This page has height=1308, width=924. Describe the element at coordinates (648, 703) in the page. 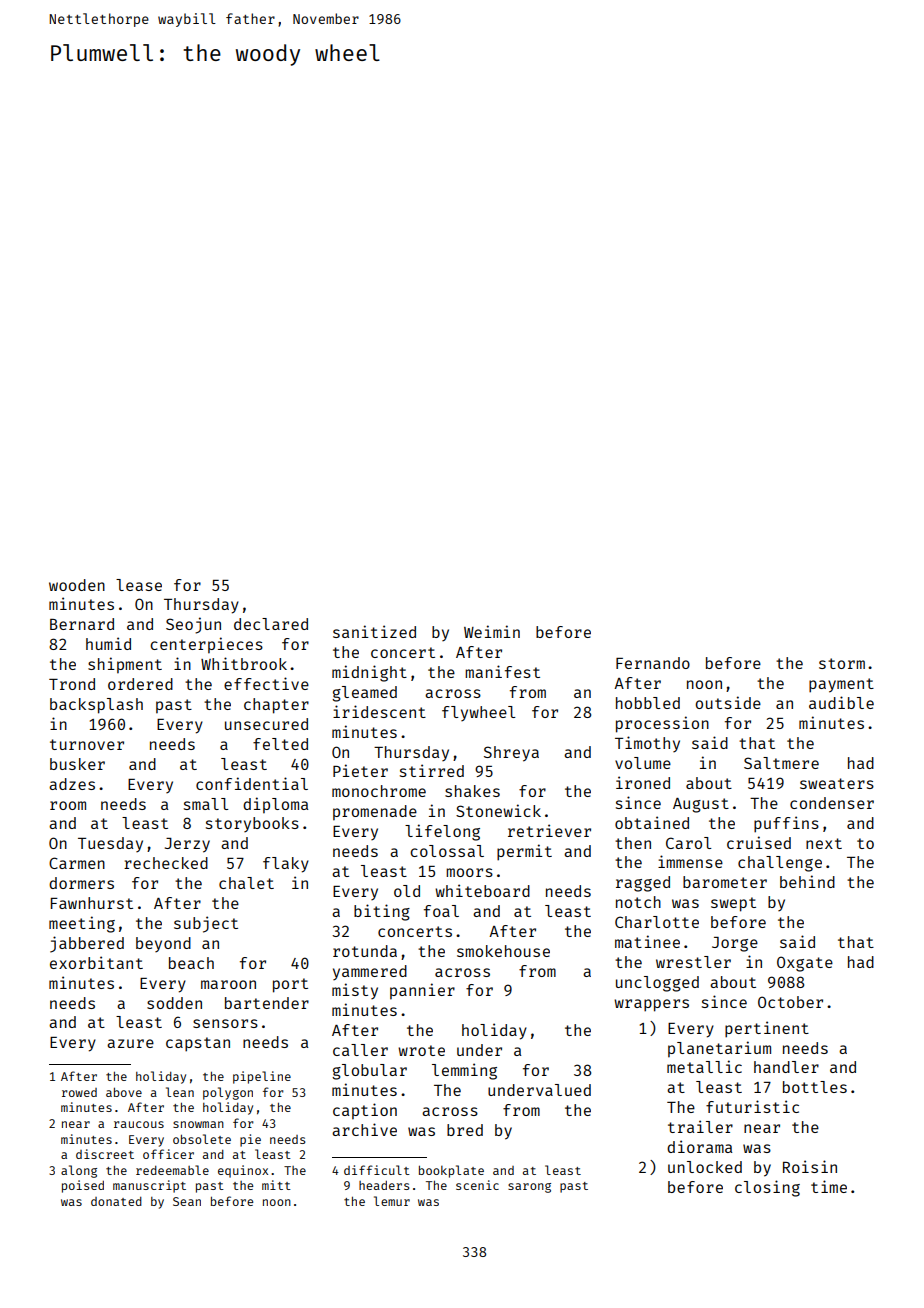

I see `hobbled` at that location.
